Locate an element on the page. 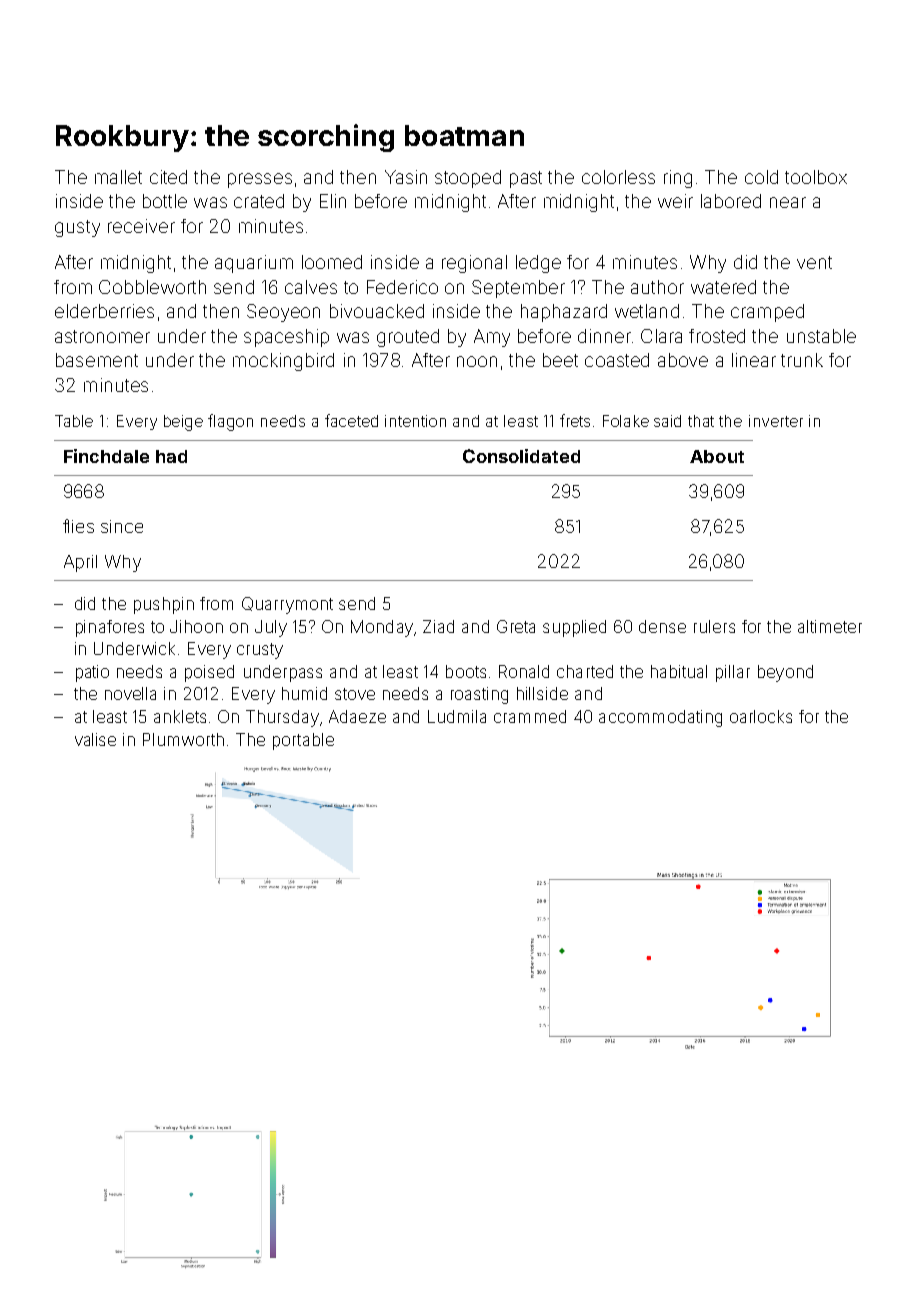 The image size is (924, 1314). faceted is located at coordinates (351, 420).
